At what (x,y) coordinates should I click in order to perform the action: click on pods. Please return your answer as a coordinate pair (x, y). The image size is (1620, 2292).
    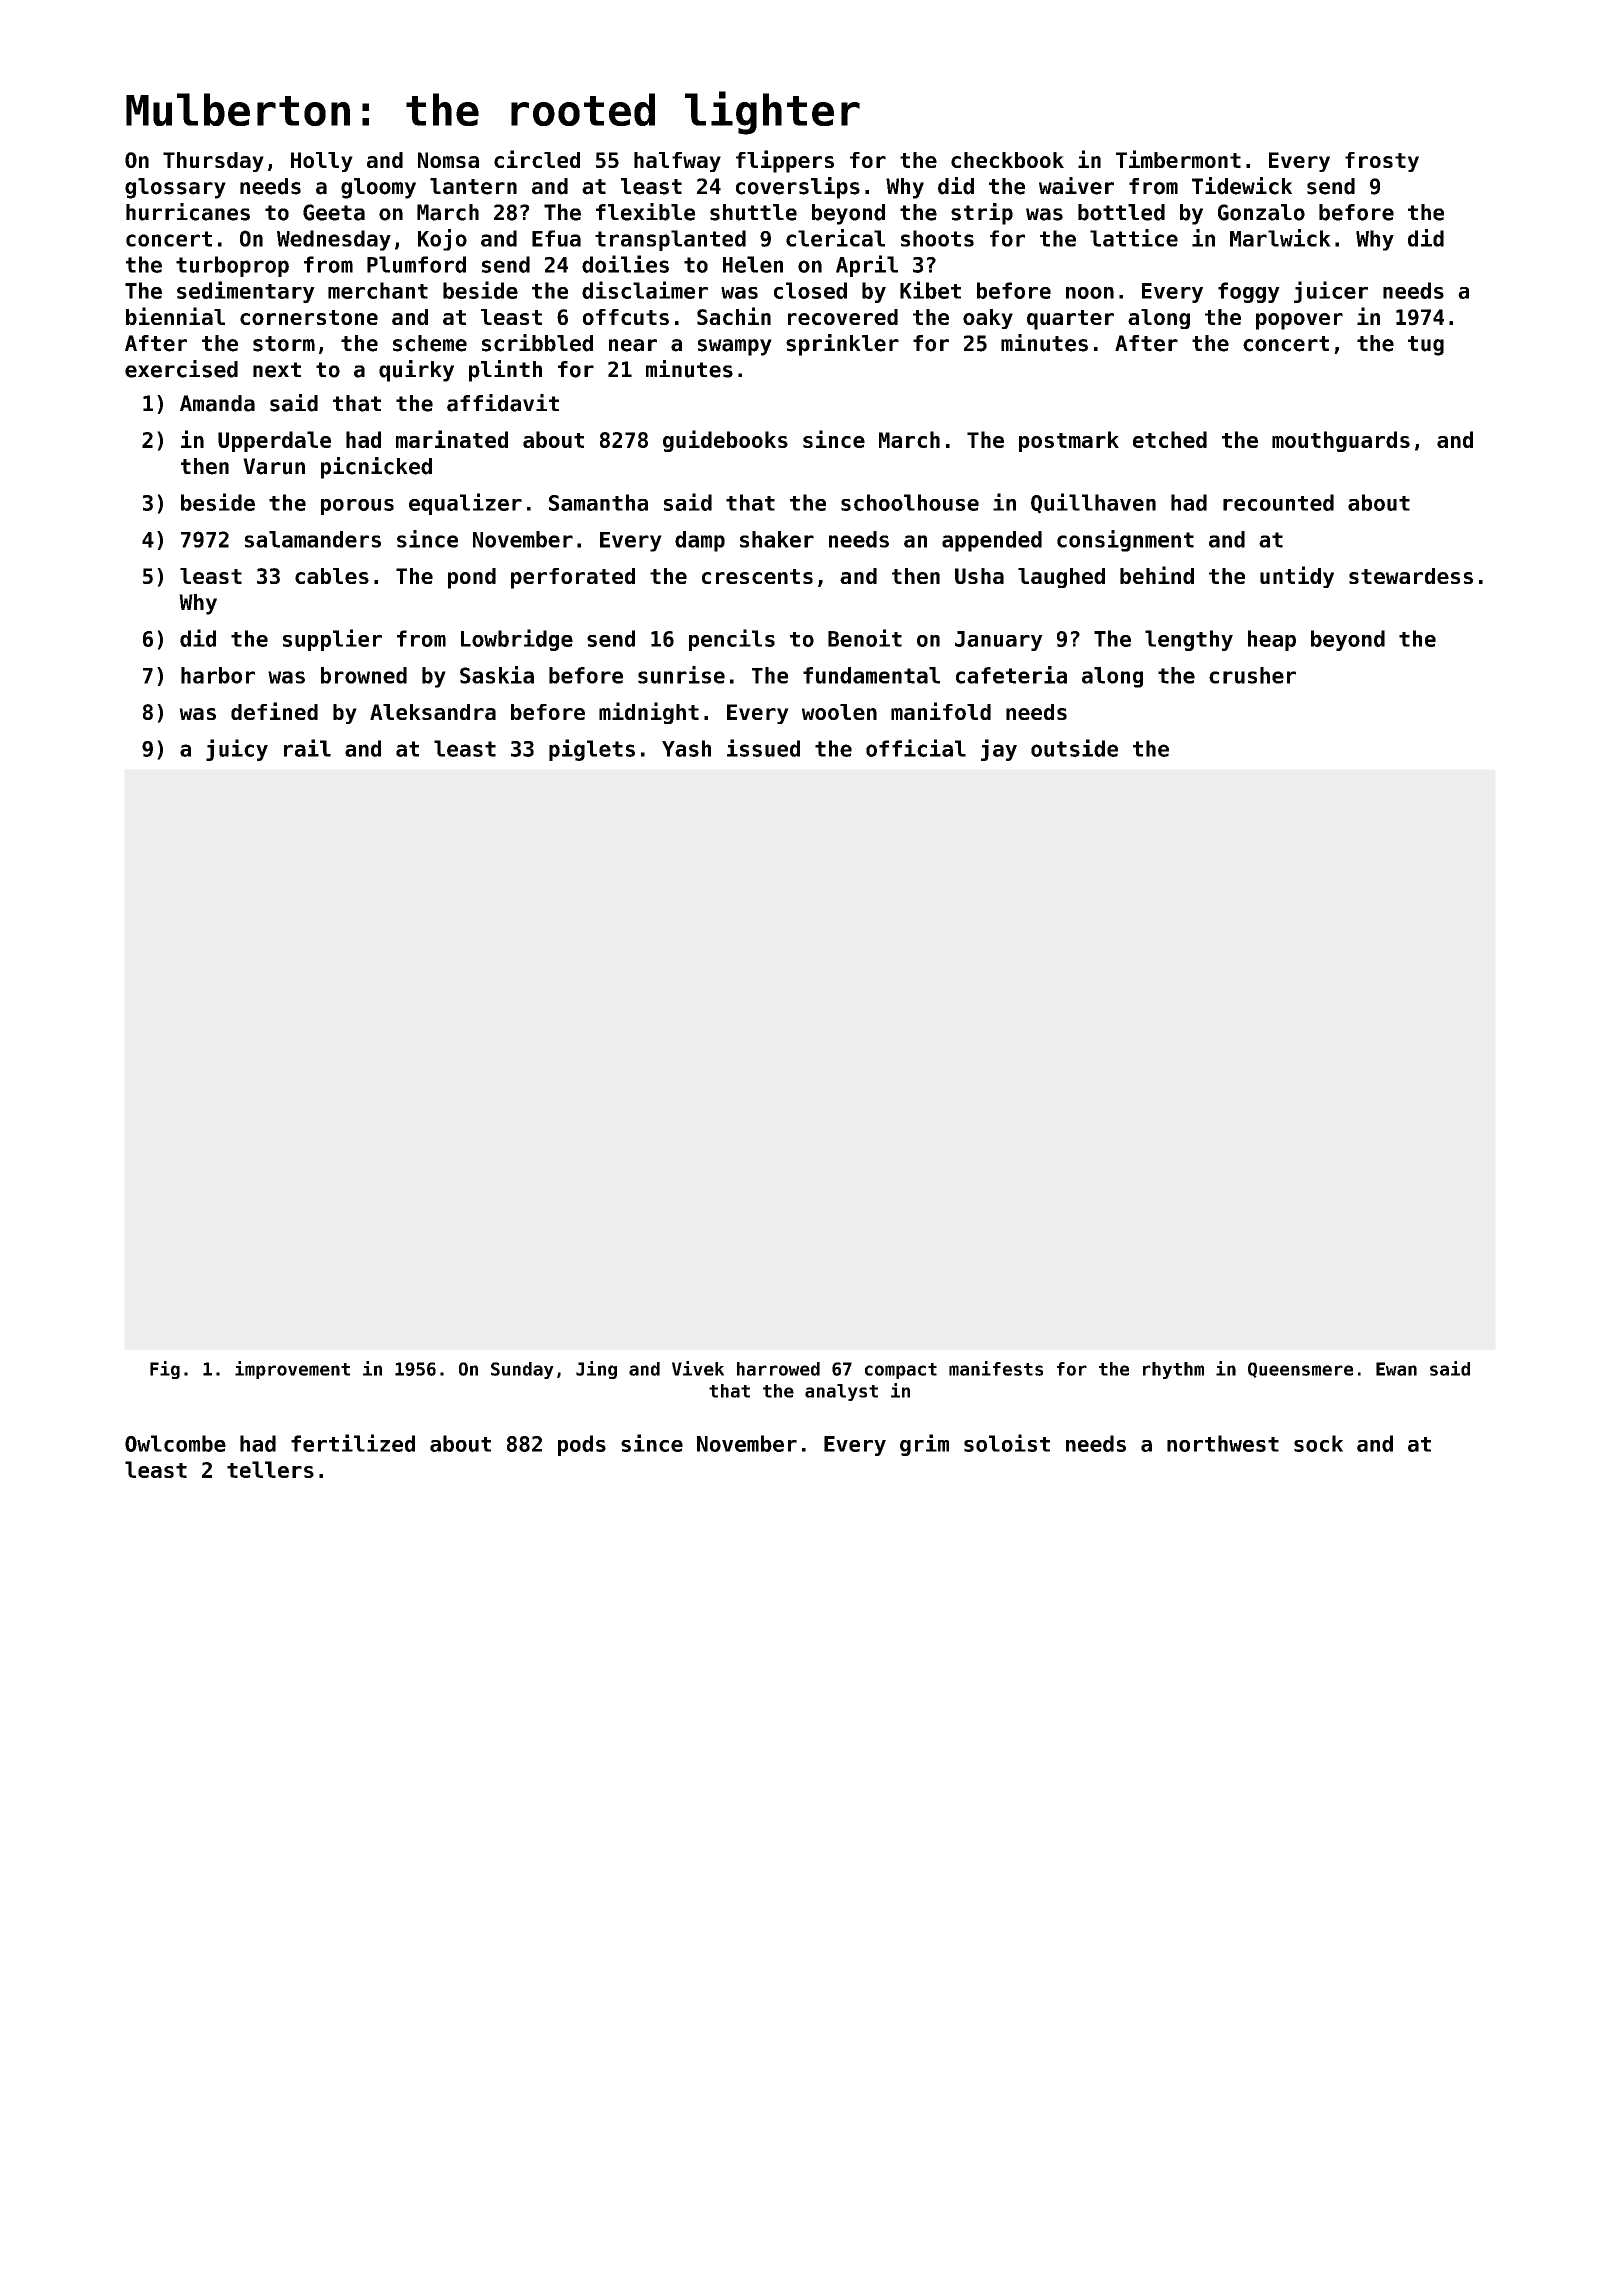
    Looking at the image, I should click on (582, 1445).
